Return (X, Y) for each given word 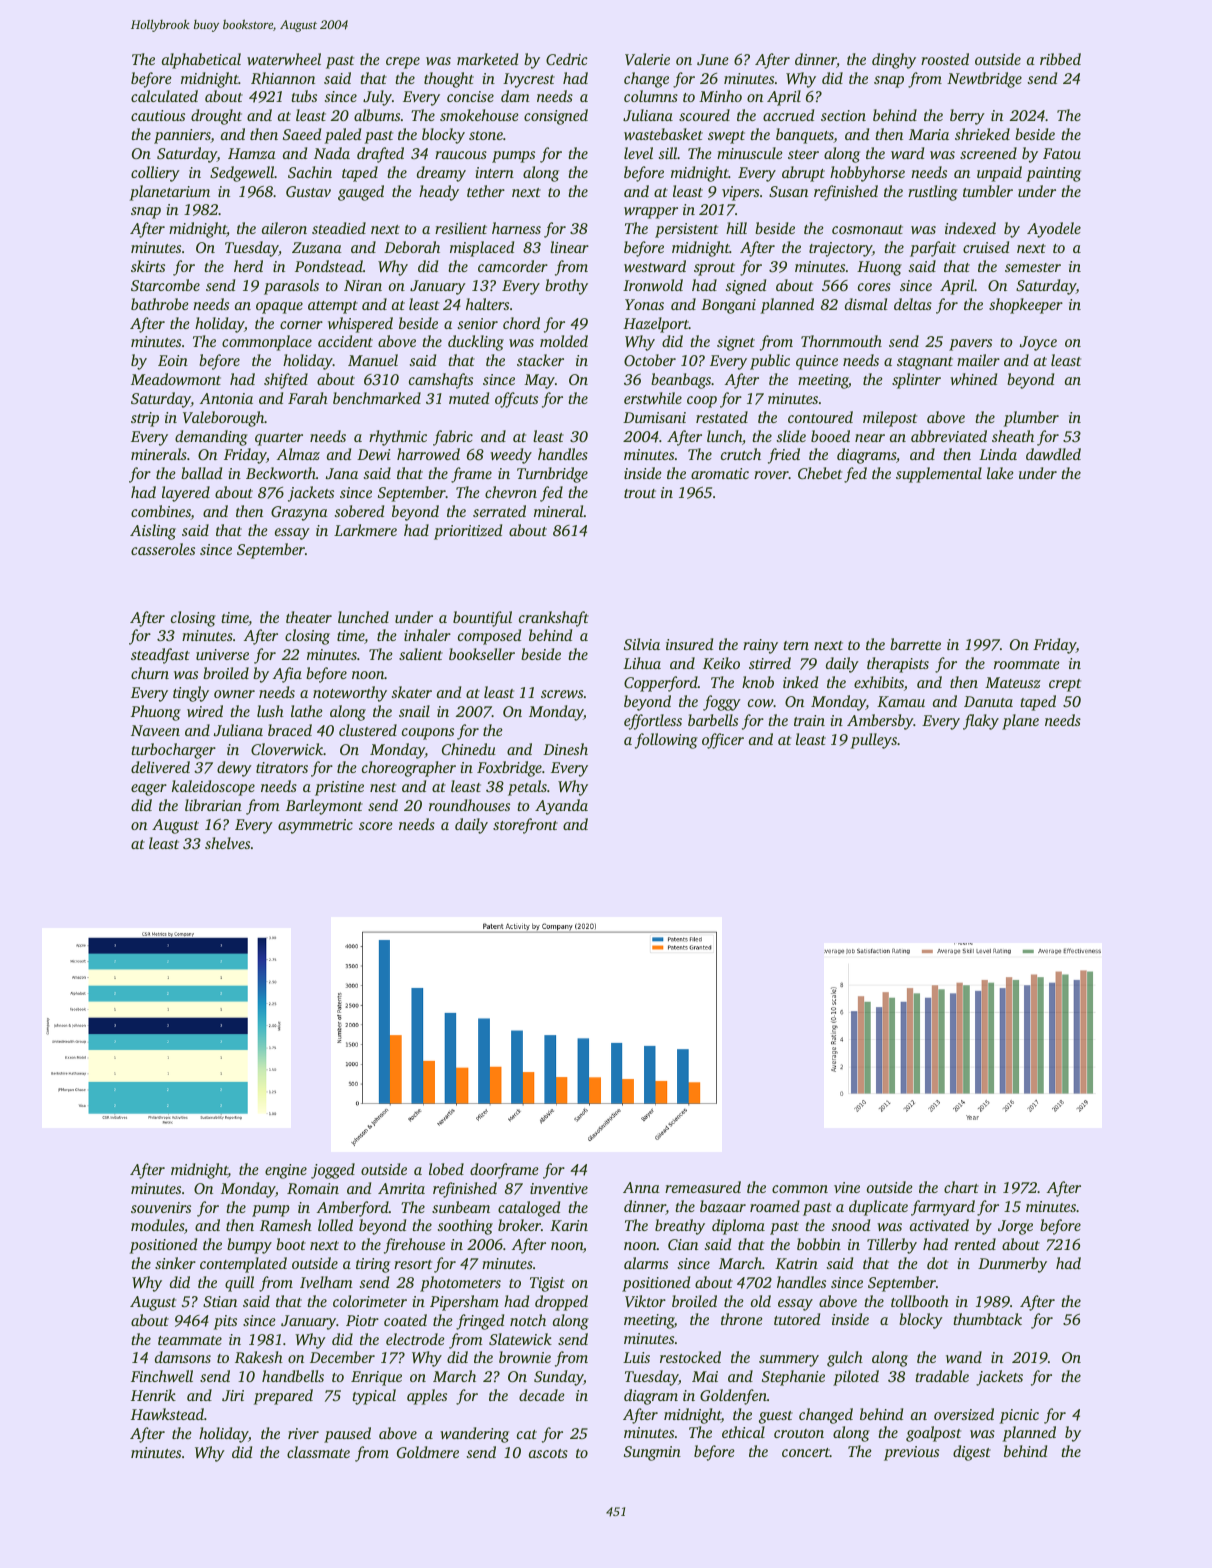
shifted (286, 381)
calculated (164, 96)
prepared (283, 1397)
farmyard (943, 1208)
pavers (970, 345)
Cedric (567, 59)
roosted (945, 59)
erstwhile (653, 398)
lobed (446, 1169)
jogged (333, 1171)
